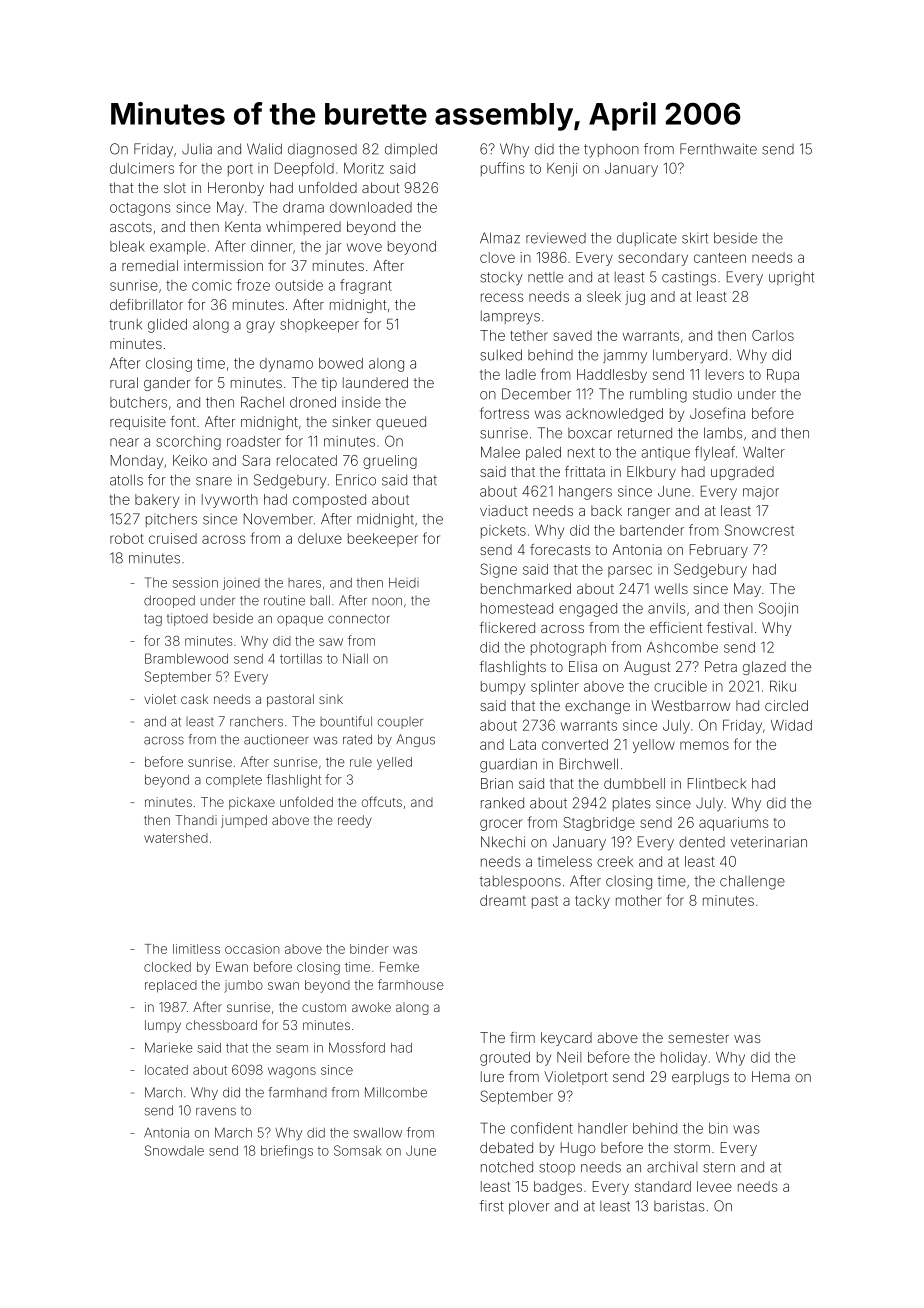 The height and width of the image is (1308, 924). What do you see at coordinates (230, 501) in the image?
I see `Ivyworth` at bounding box center [230, 501].
